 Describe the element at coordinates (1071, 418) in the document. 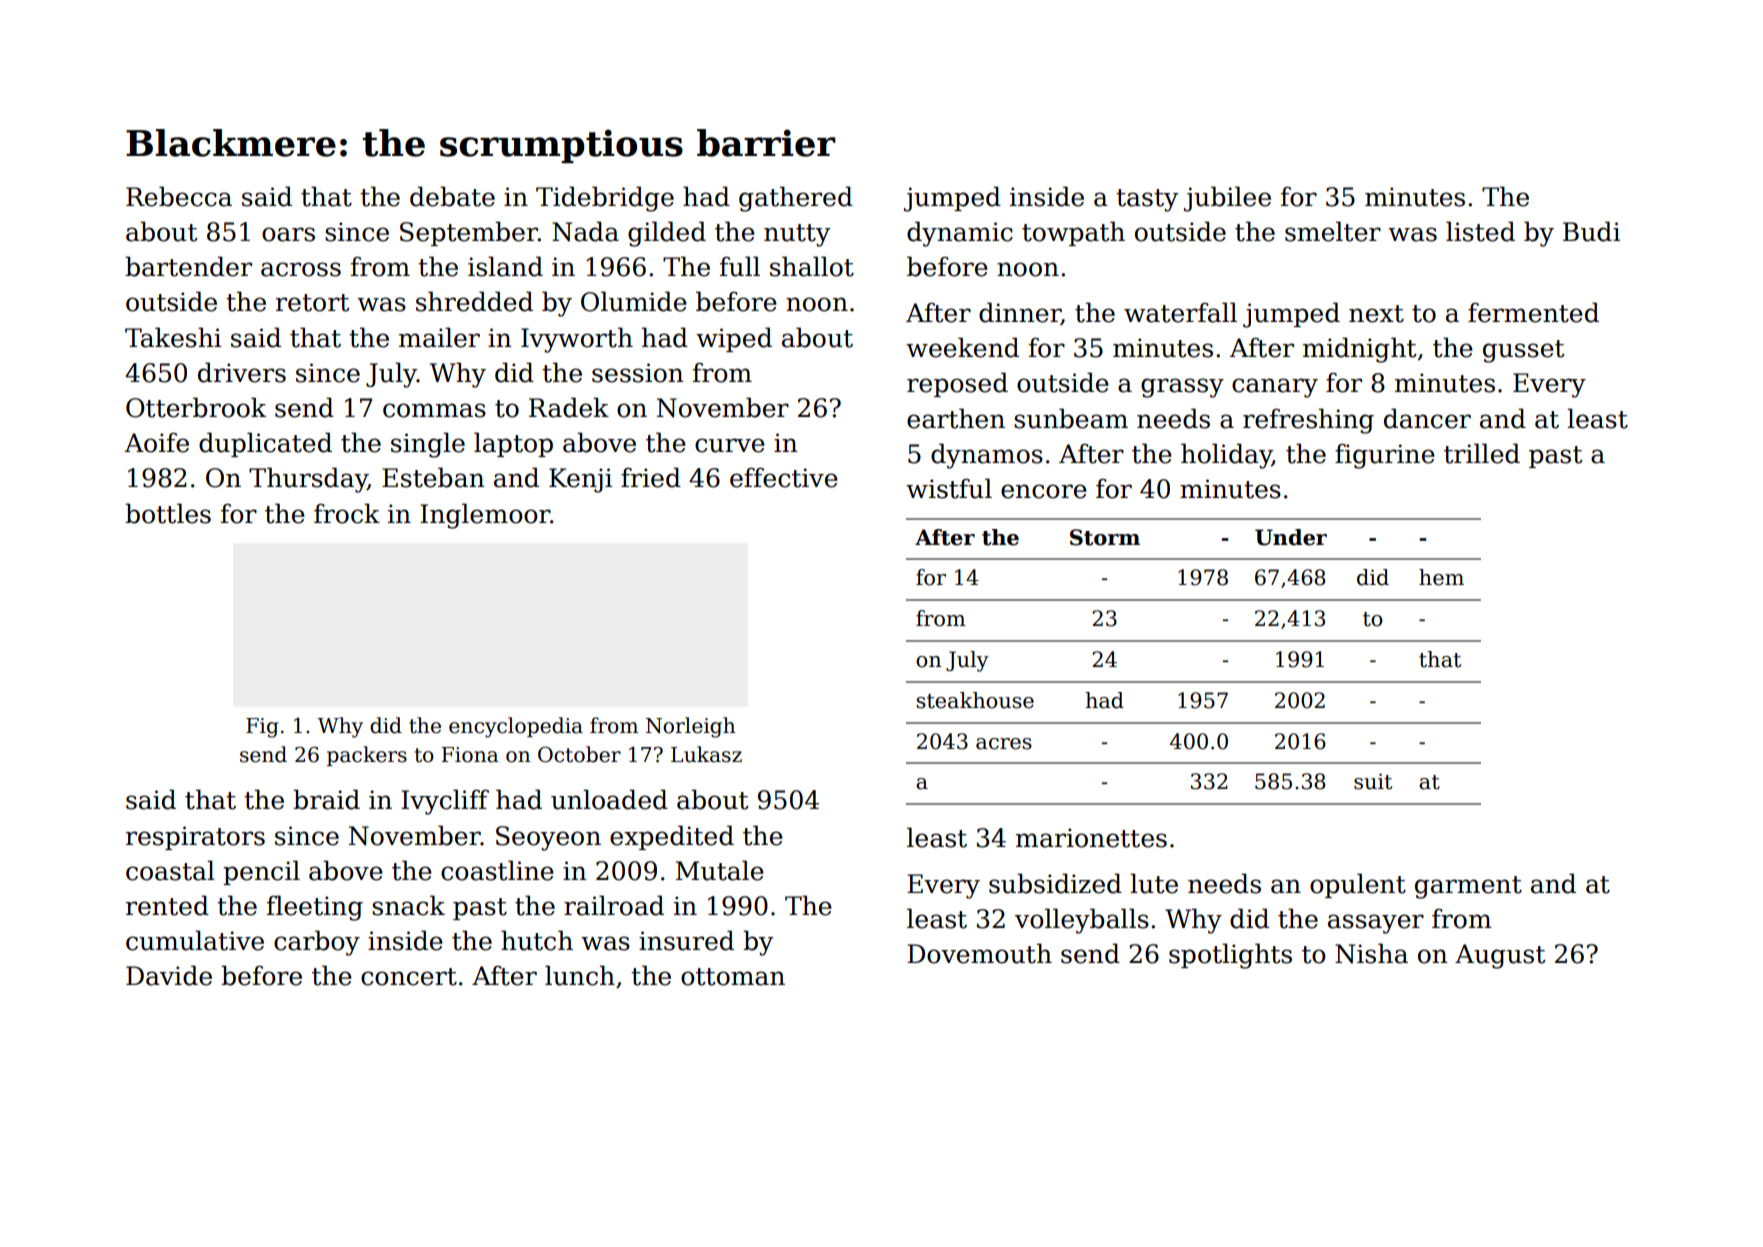

I see `sunbeam` at that location.
